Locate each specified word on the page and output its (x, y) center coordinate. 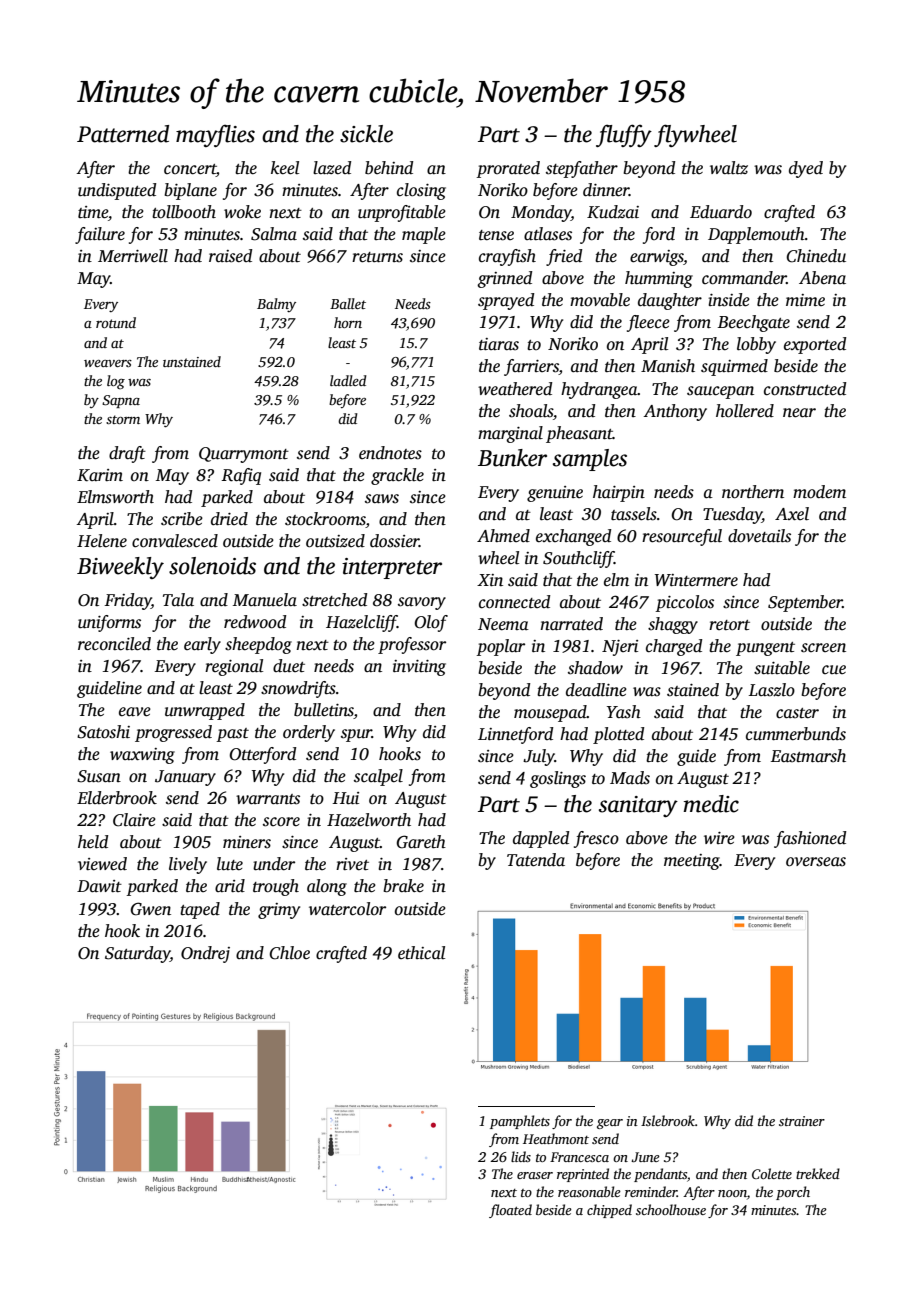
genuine (555, 494)
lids (521, 1156)
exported (815, 345)
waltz (729, 168)
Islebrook (668, 1120)
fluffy (624, 135)
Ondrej (205, 954)
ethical (421, 953)
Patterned (123, 134)
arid (230, 885)
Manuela (265, 600)
